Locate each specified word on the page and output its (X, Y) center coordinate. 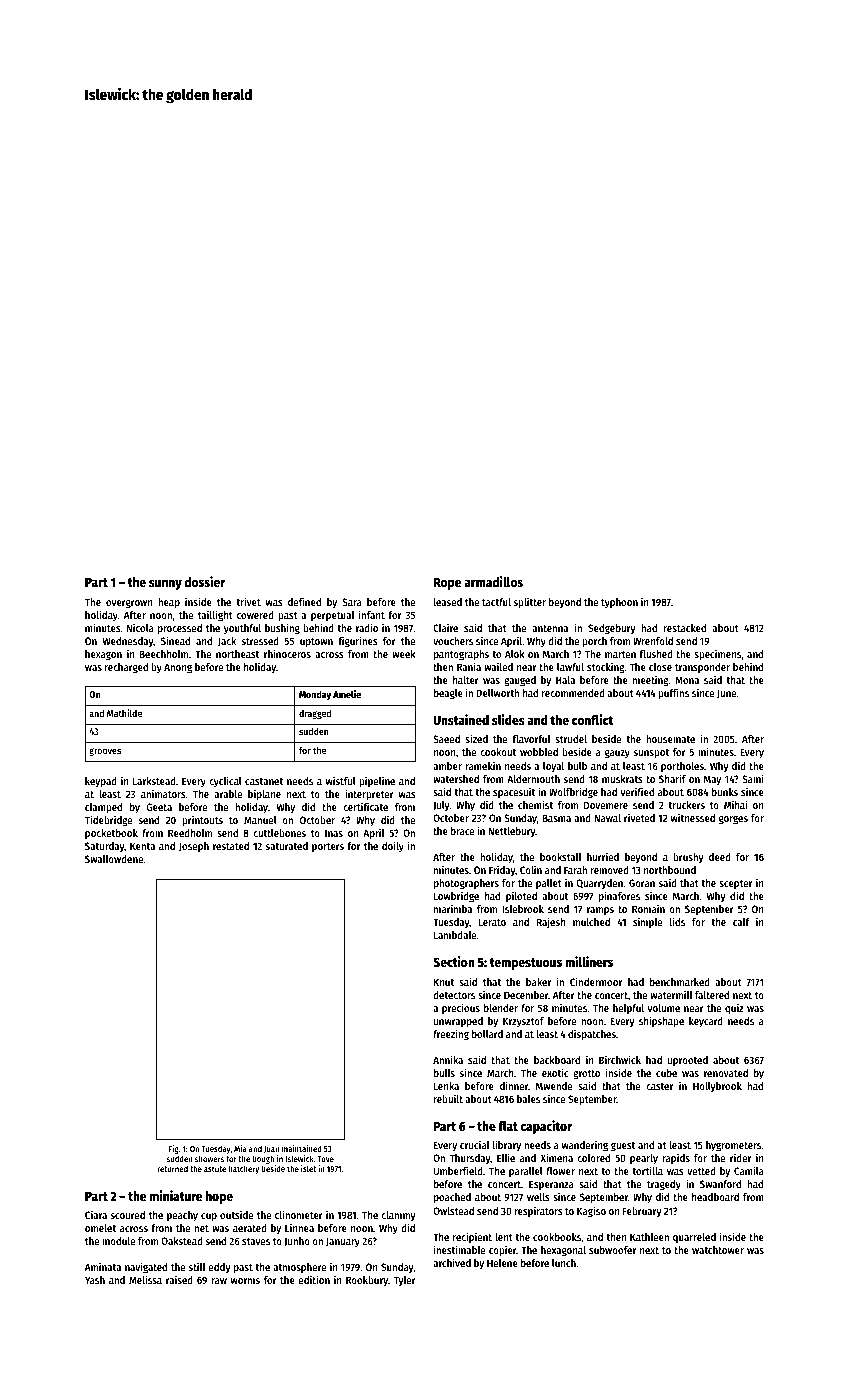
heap (169, 603)
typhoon (619, 603)
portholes (682, 767)
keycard (706, 1022)
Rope (448, 584)
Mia (240, 1148)
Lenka (446, 1086)
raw (219, 1281)
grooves (105, 752)
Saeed (446, 739)
